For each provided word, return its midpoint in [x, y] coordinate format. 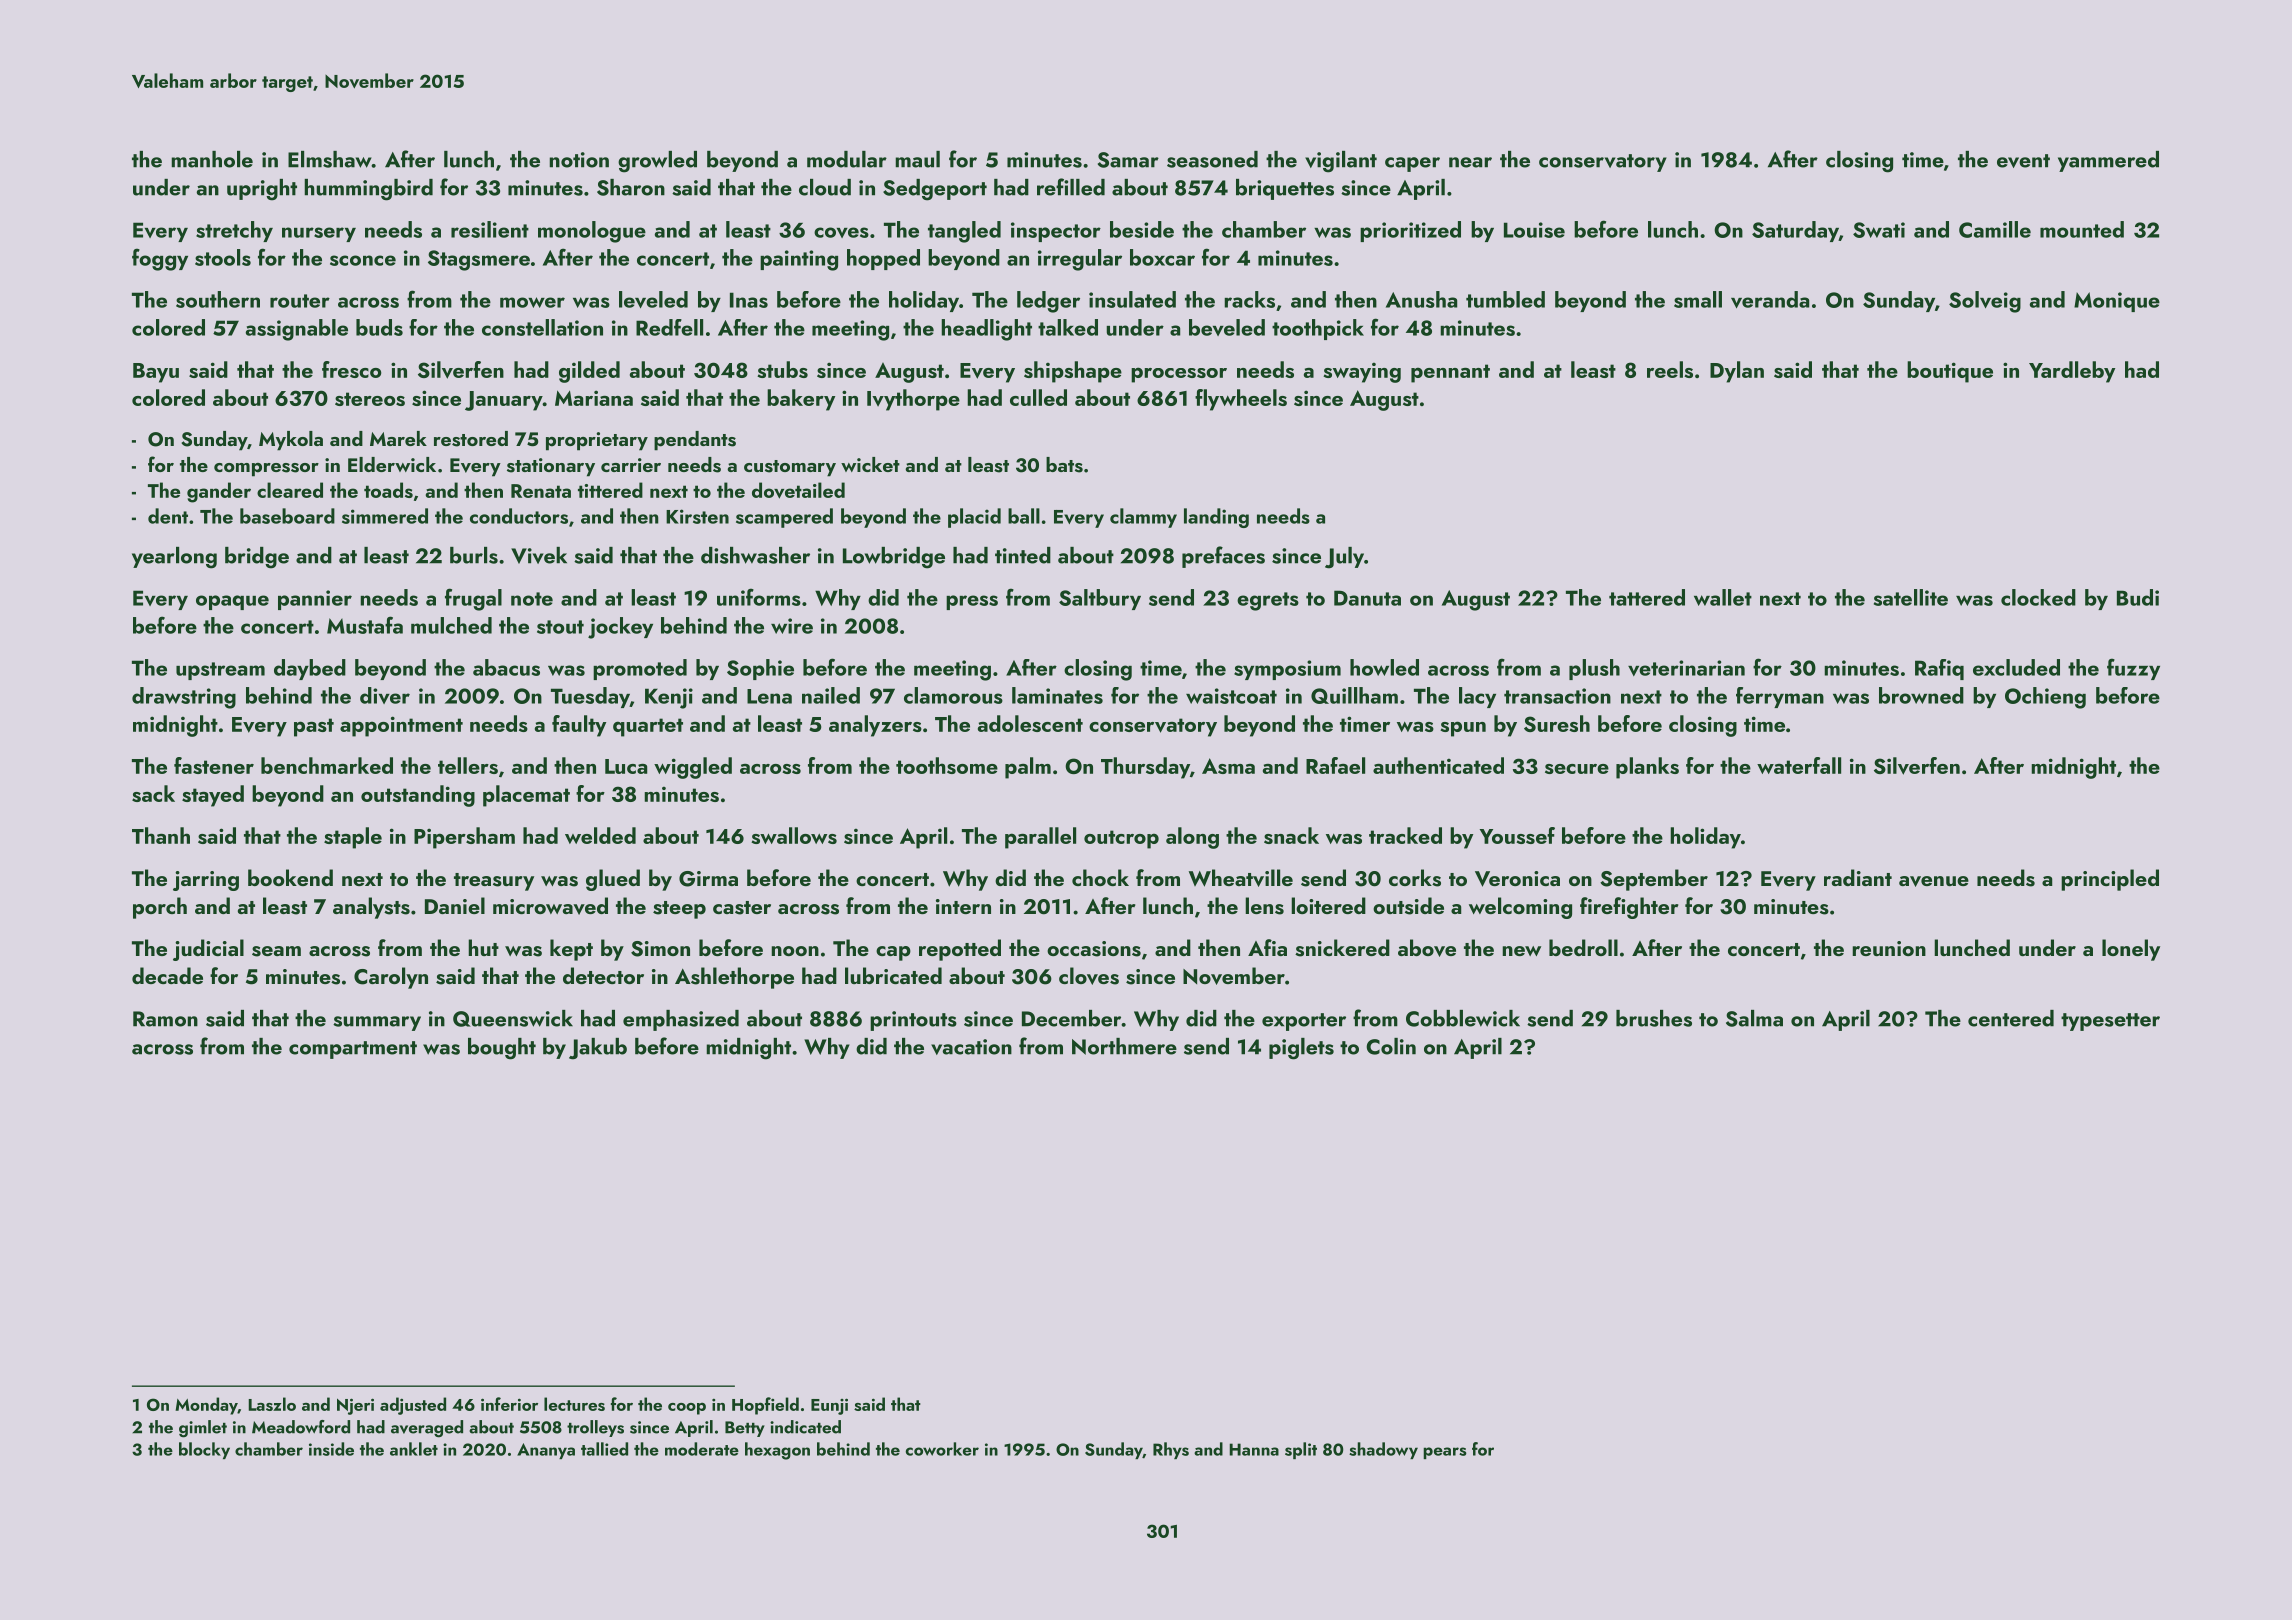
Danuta [1367, 598]
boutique [1950, 372]
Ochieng [2045, 698]
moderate [702, 1449]
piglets [1301, 1049]
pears [1445, 1453]
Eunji [829, 1406]
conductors [519, 516]
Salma [1754, 1018]
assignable [297, 330]
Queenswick [513, 1018]
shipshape [1073, 372]
